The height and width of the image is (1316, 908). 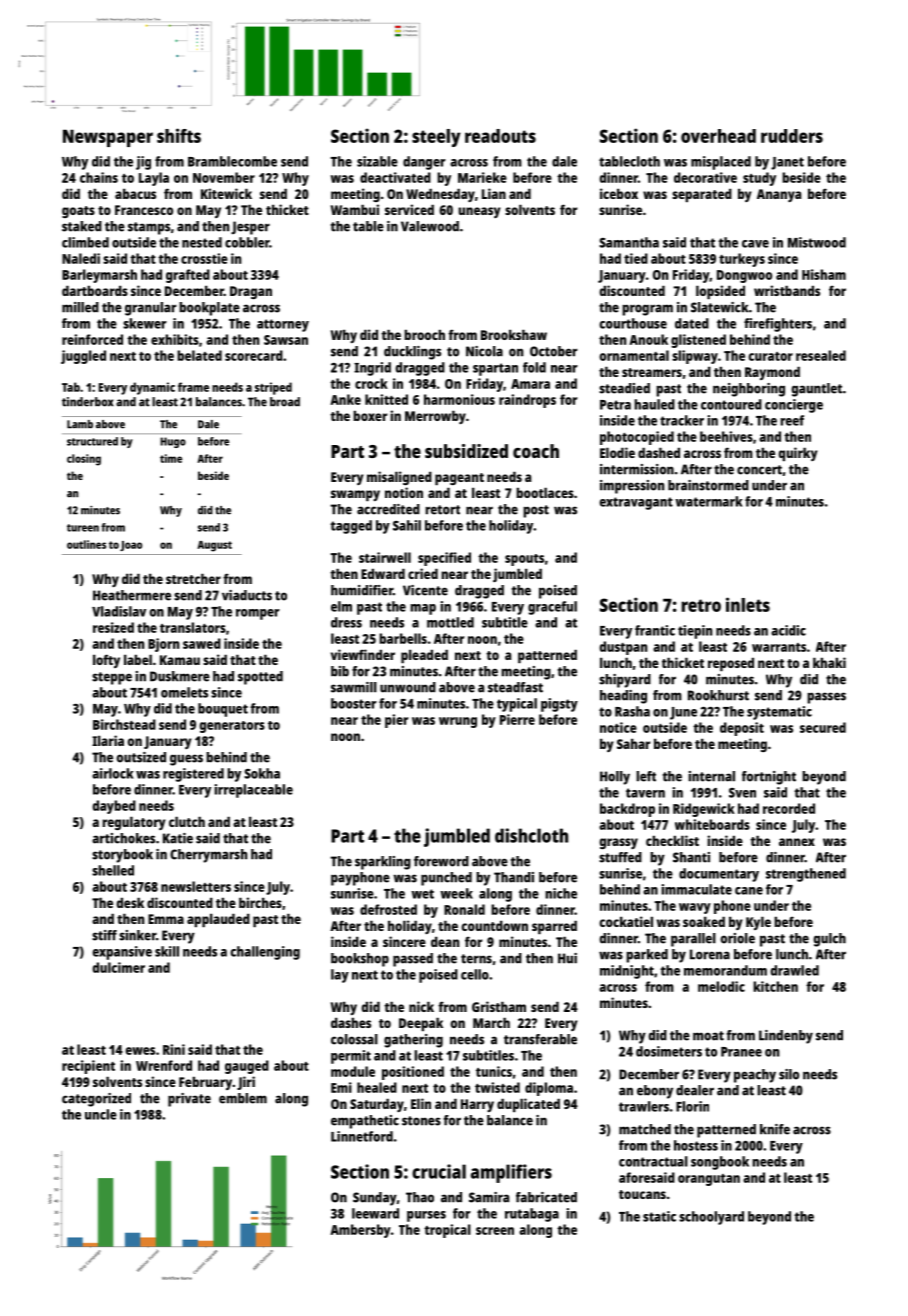 I want to click on uneasy, so click(x=479, y=212).
